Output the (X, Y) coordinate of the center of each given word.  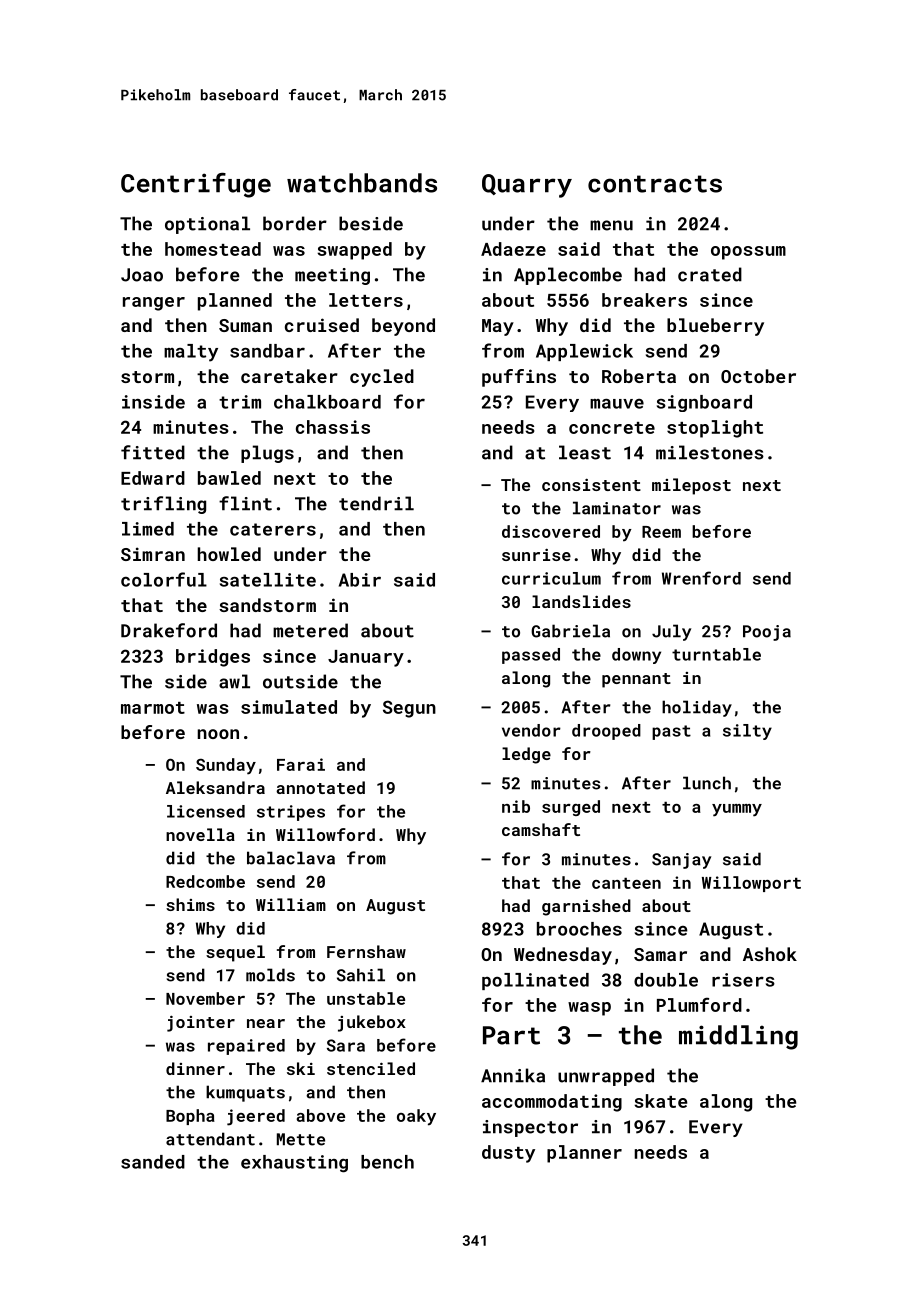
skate (660, 1101)
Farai (301, 764)
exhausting (294, 1164)
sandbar (267, 351)
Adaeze (513, 249)
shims (190, 904)
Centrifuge (196, 185)
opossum (748, 253)
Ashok (770, 954)
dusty (508, 1154)
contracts (655, 184)
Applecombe (568, 276)
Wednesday (563, 956)
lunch (707, 783)
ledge (526, 755)
